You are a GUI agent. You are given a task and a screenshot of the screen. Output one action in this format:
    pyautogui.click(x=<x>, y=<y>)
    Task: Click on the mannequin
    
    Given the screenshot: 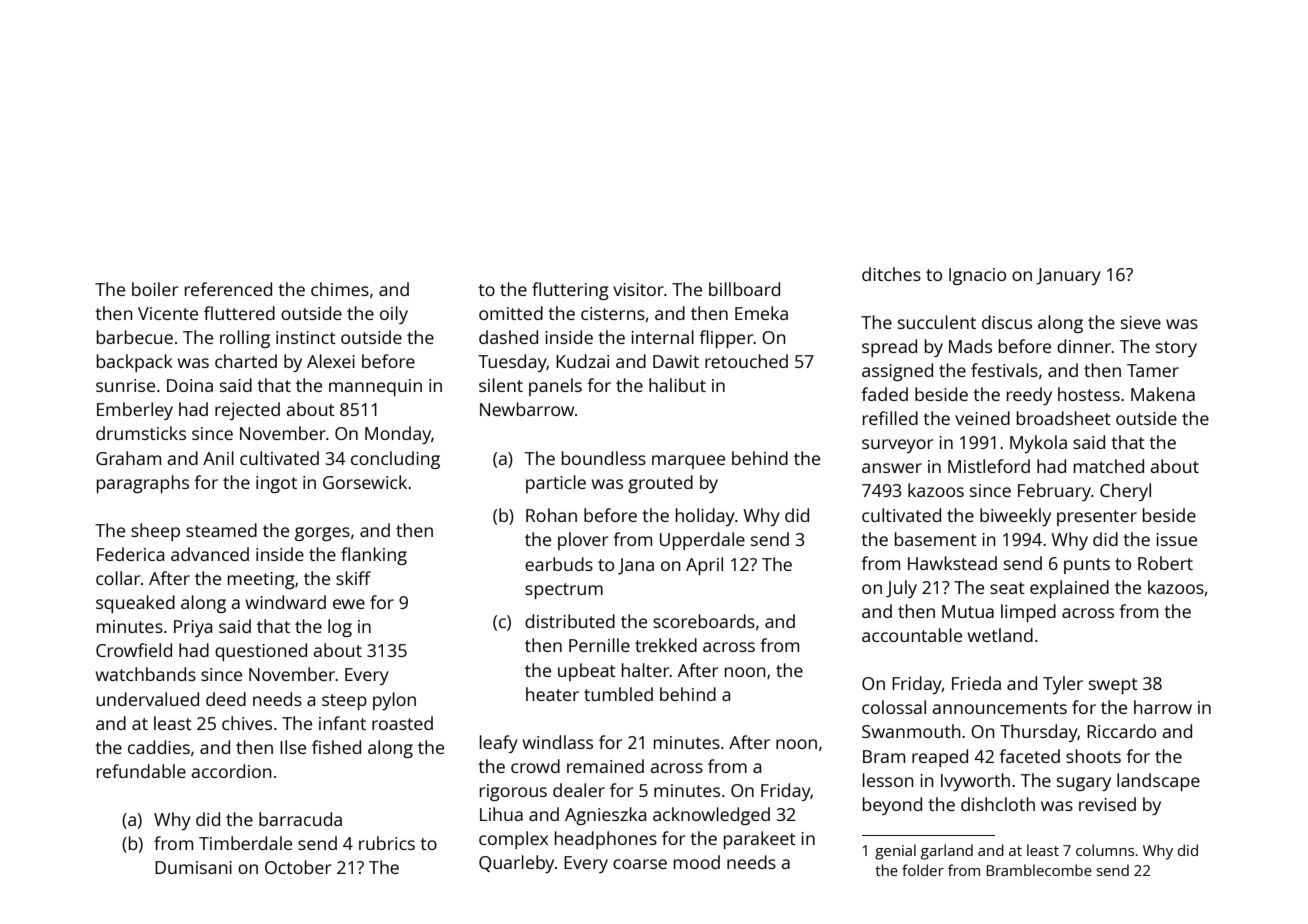 What is the action you would take?
    pyautogui.click(x=375, y=387)
